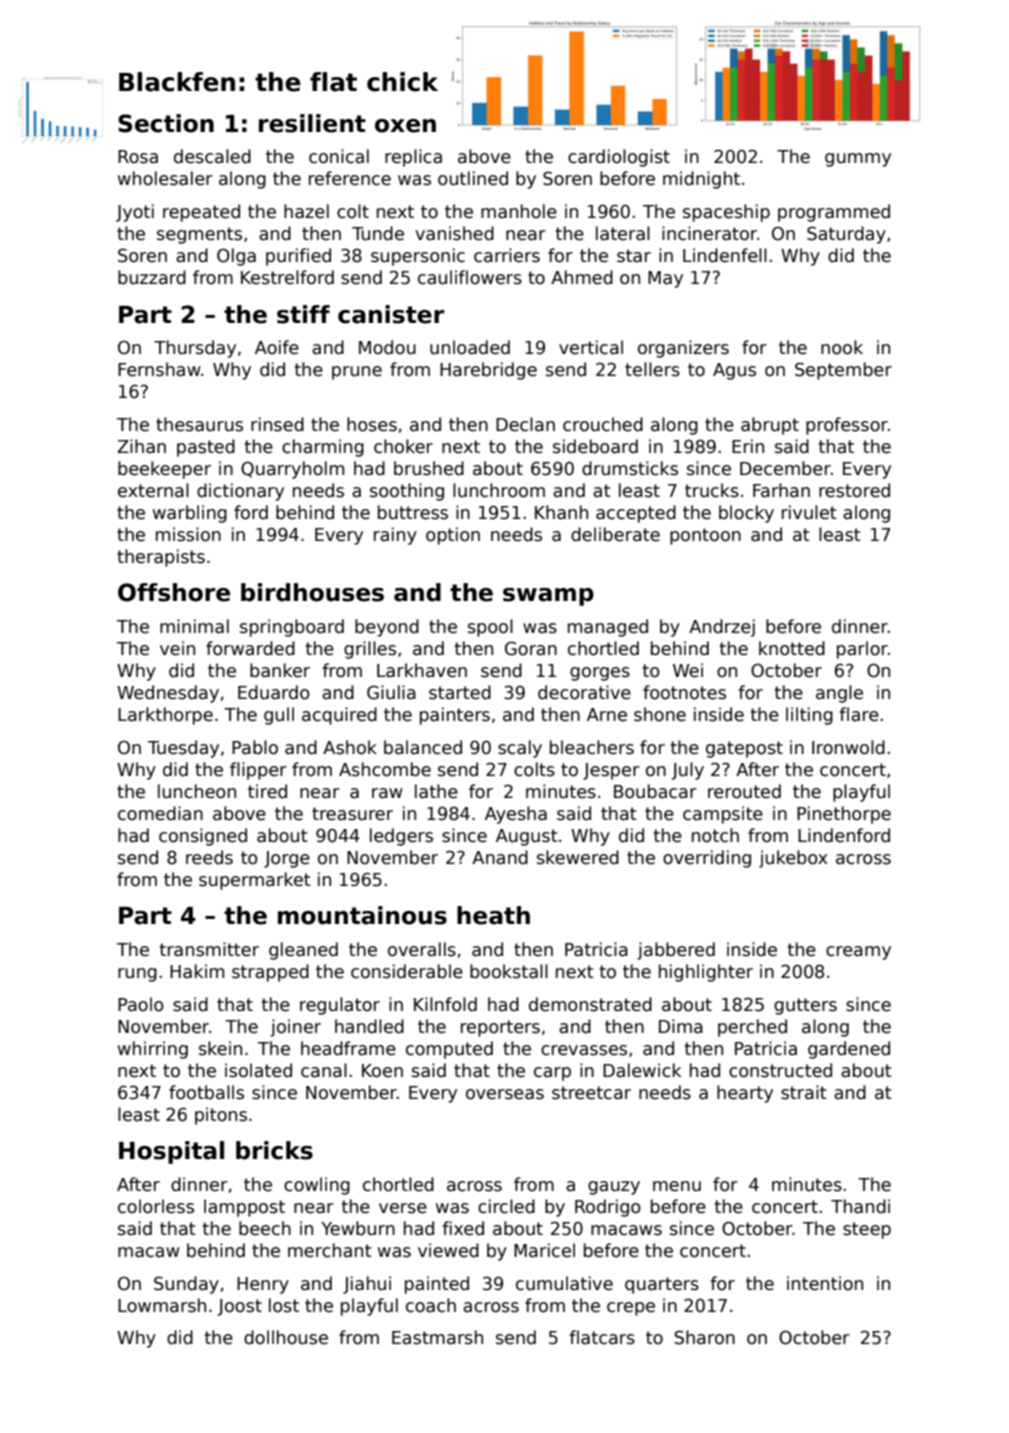 The image size is (1009, 1433). What do you see at coordinates (744, 749) in the page?
I see `gatepost` at bounding box center [744, 749].
